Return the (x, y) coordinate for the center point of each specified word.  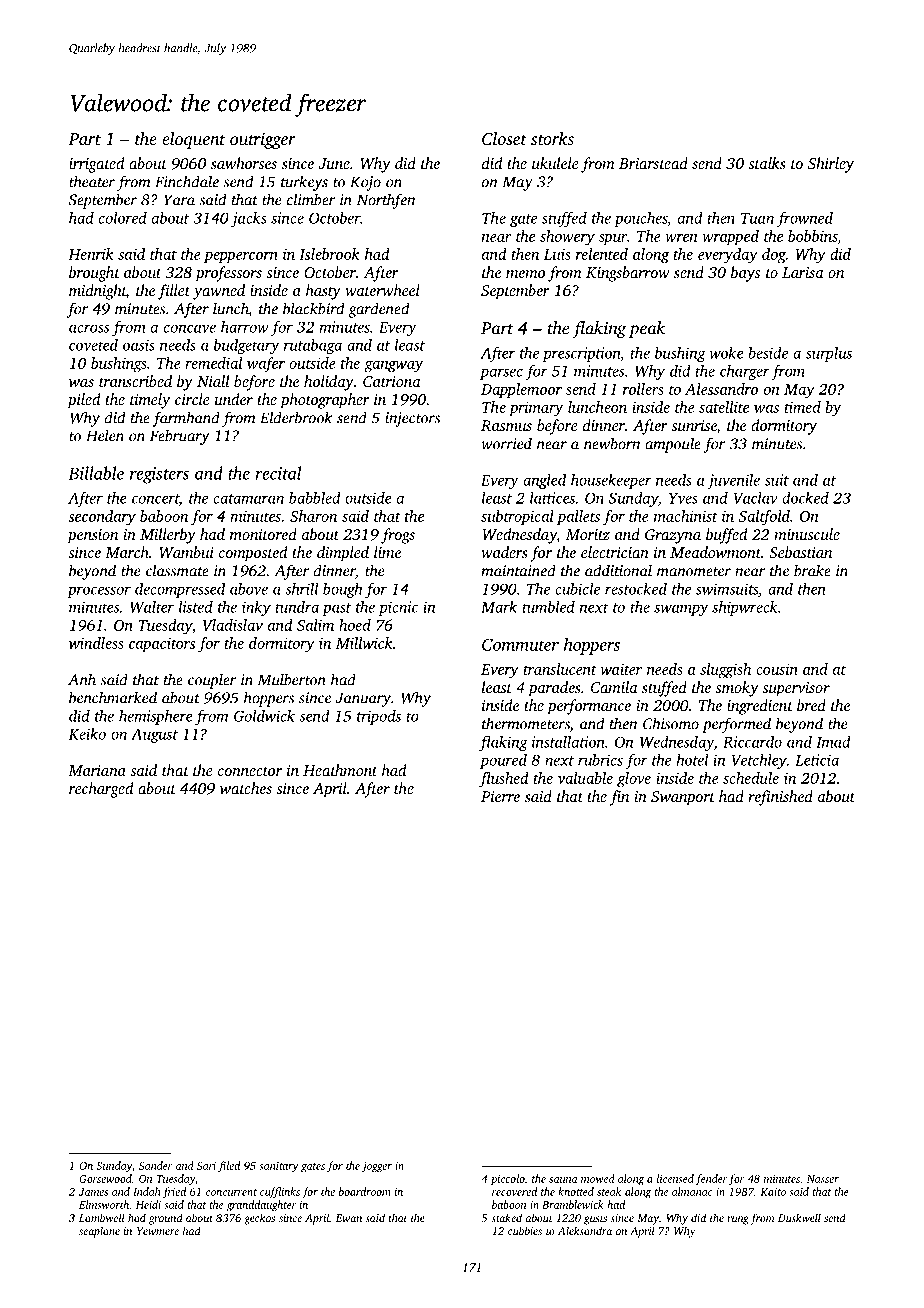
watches (246, 788)
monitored (263, 534)
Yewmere (158, 1231)
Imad (833, 742)
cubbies (525, 1230)
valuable (585, 778)
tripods (379, 717)
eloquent (193, 140)
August (154, 735)
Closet (504, 138)
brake (812, 570)
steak (609, 1191)
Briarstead (653, 163)
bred (811, 705)
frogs (398, 536)
